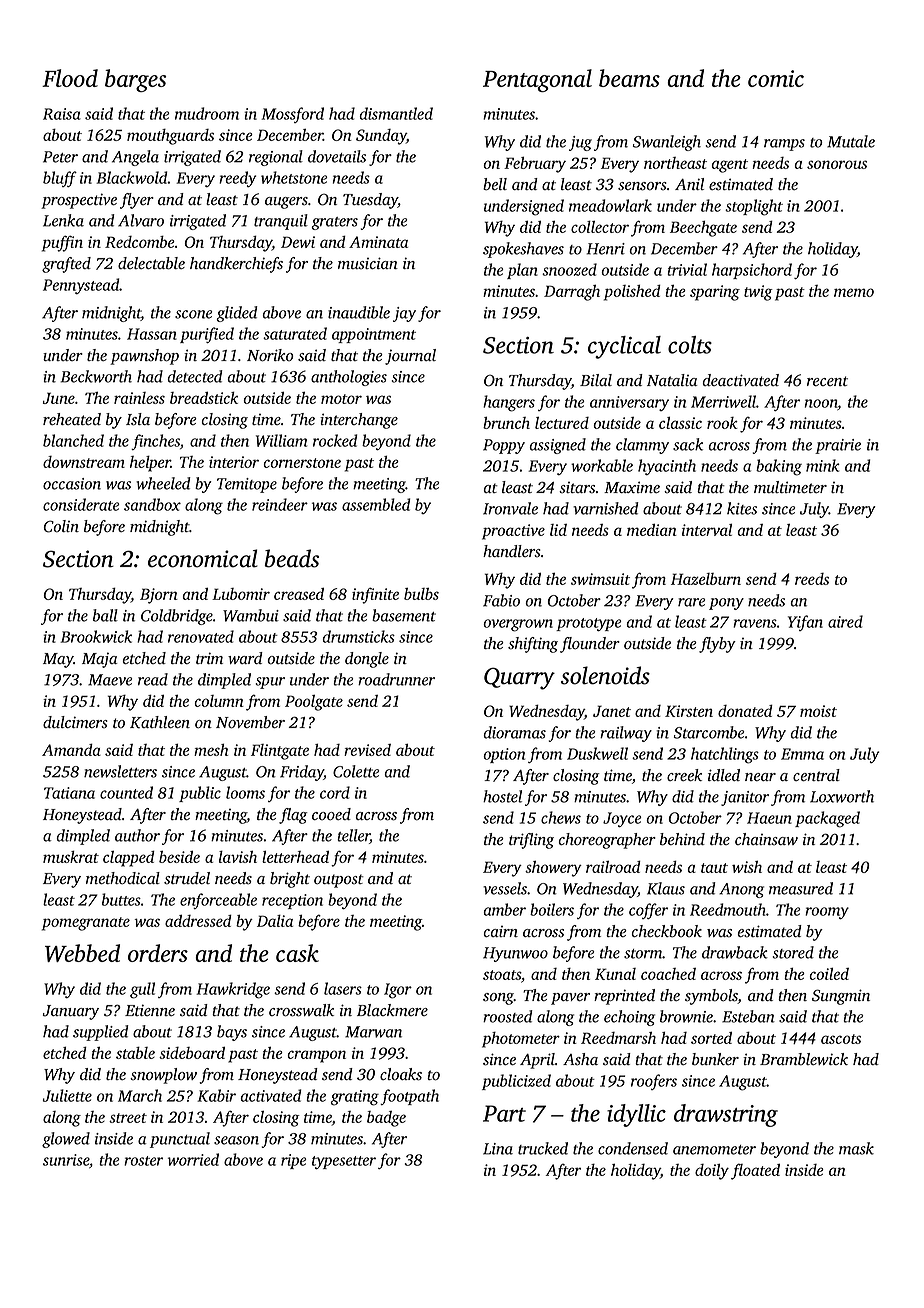  What do you see at coordinates (62, 114) in the screenshot?
I see `Raisa` at bounding box center [62, 114].
